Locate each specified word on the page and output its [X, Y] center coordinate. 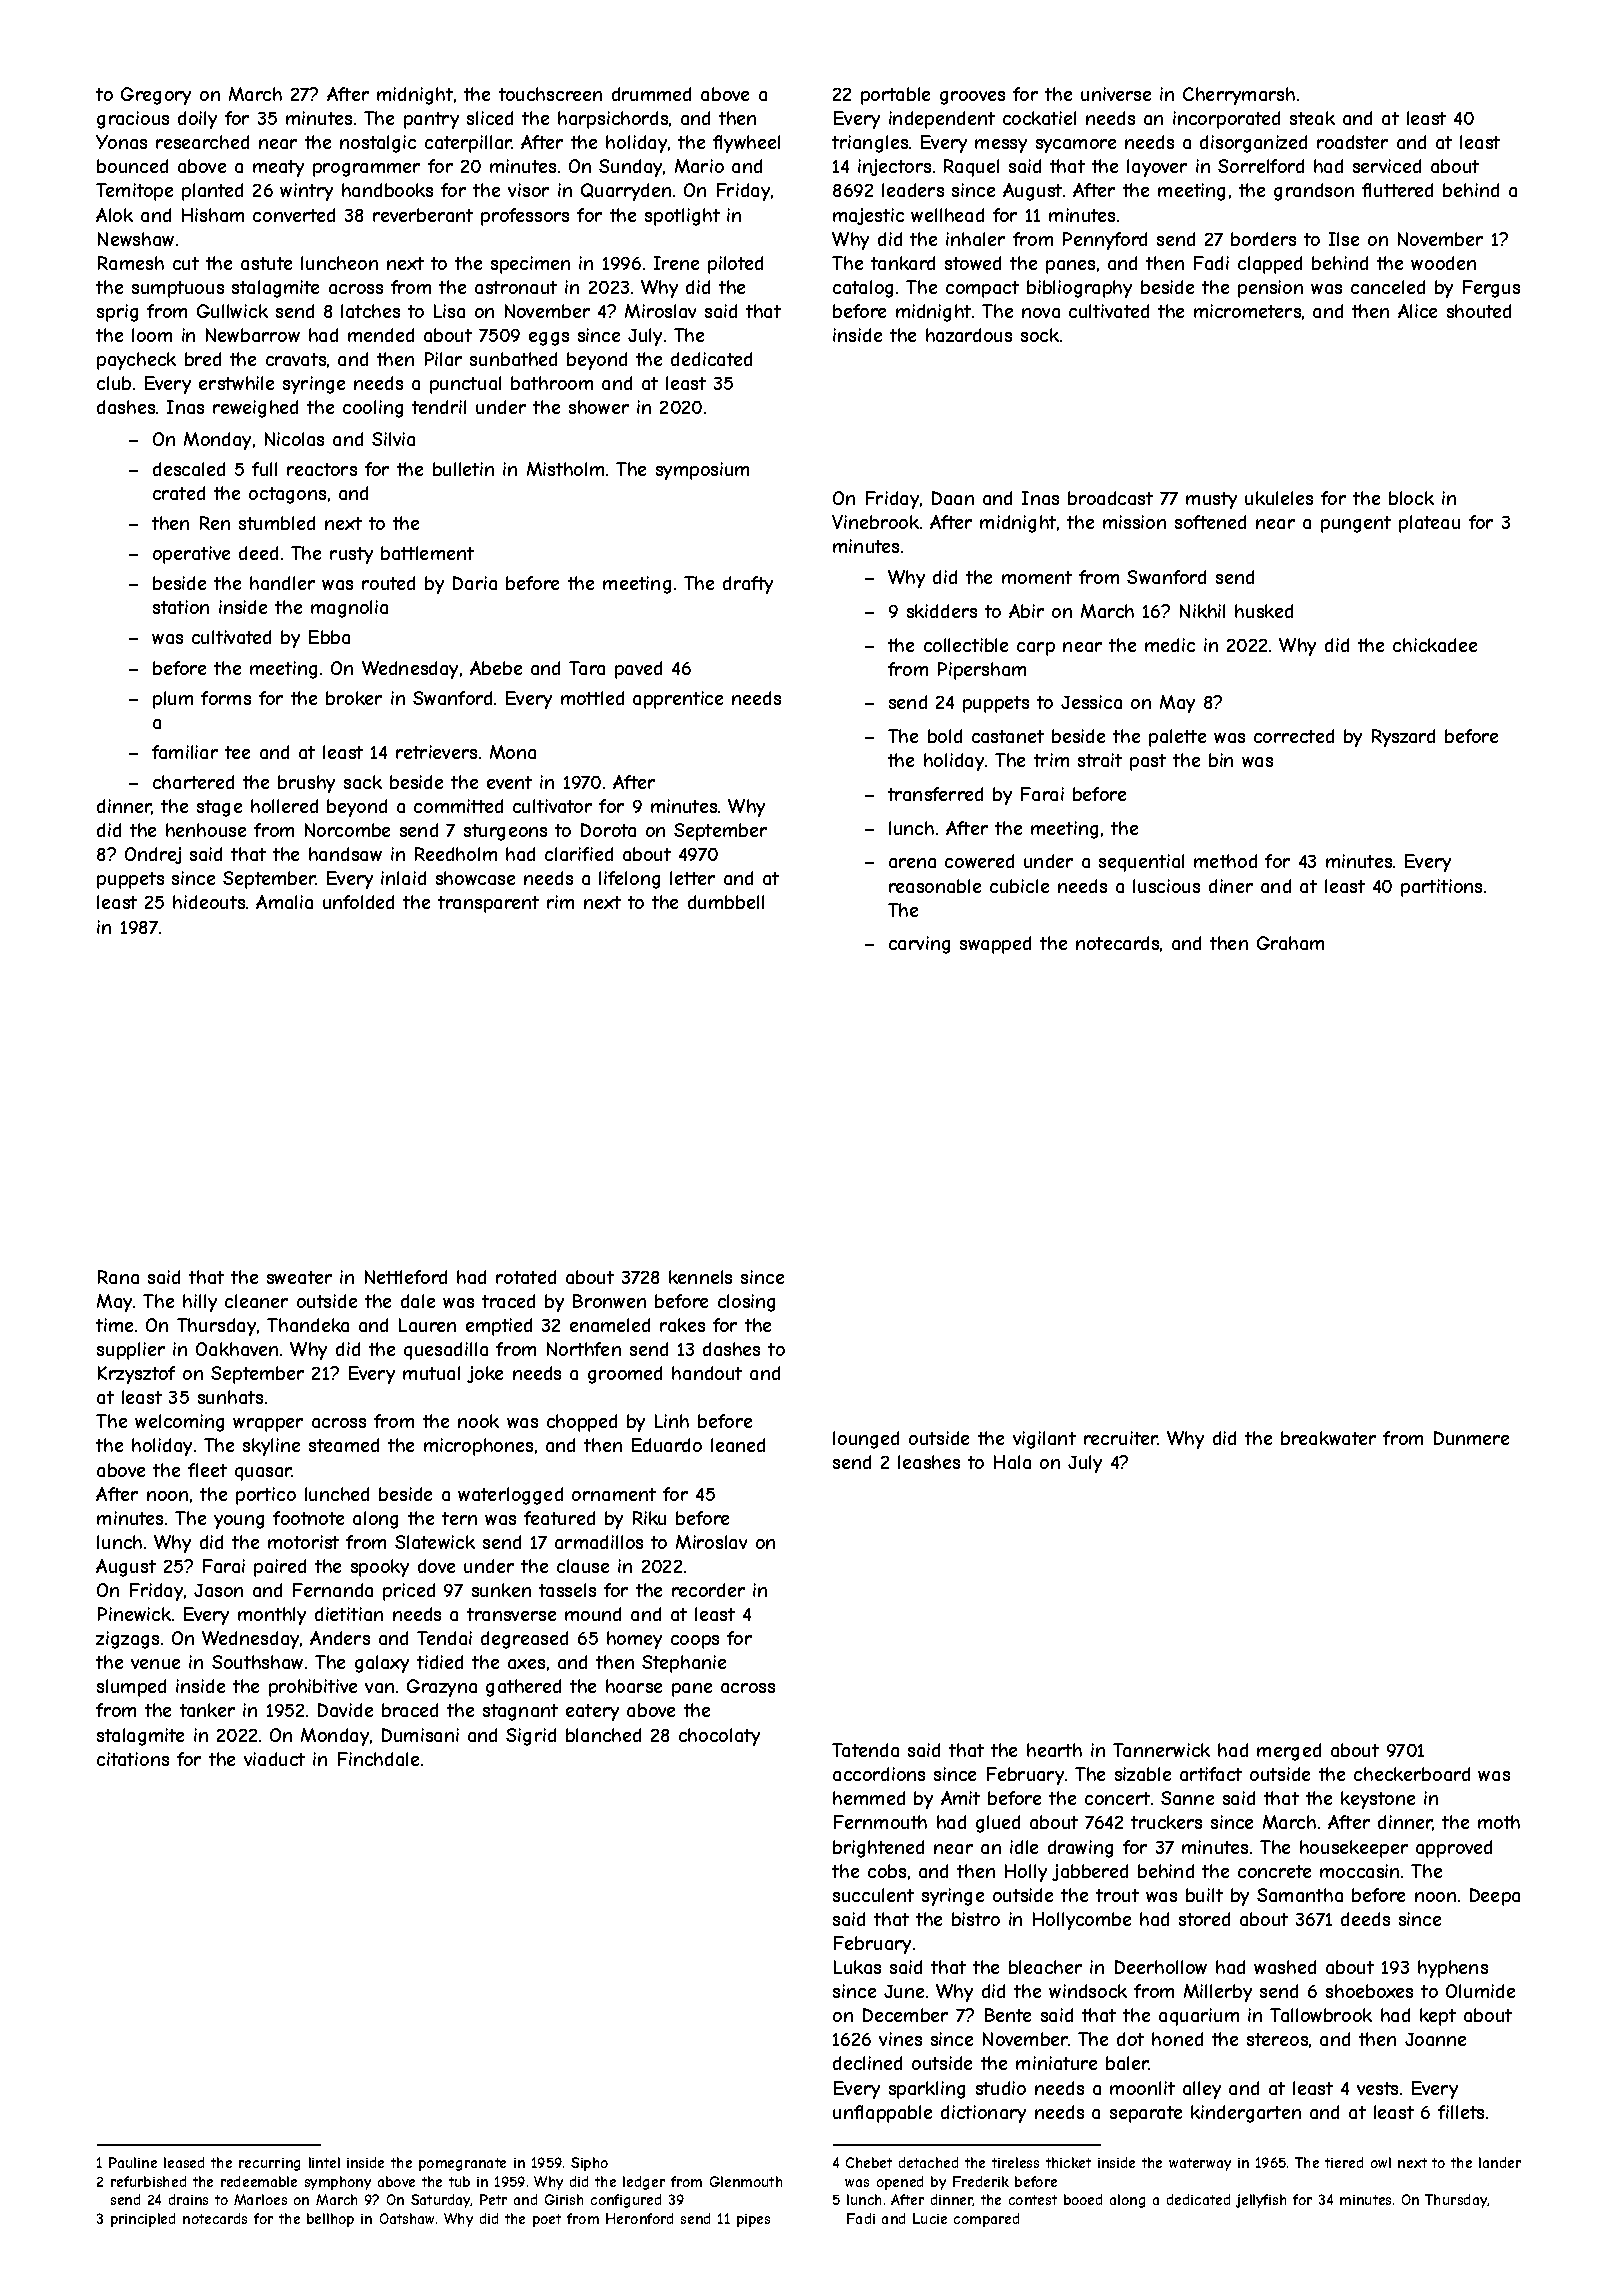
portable [895, 96]
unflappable [882, 2114]
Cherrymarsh [1239, 96]
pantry [431, 120]
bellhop [330, 2220]
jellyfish [1261, 2201]
